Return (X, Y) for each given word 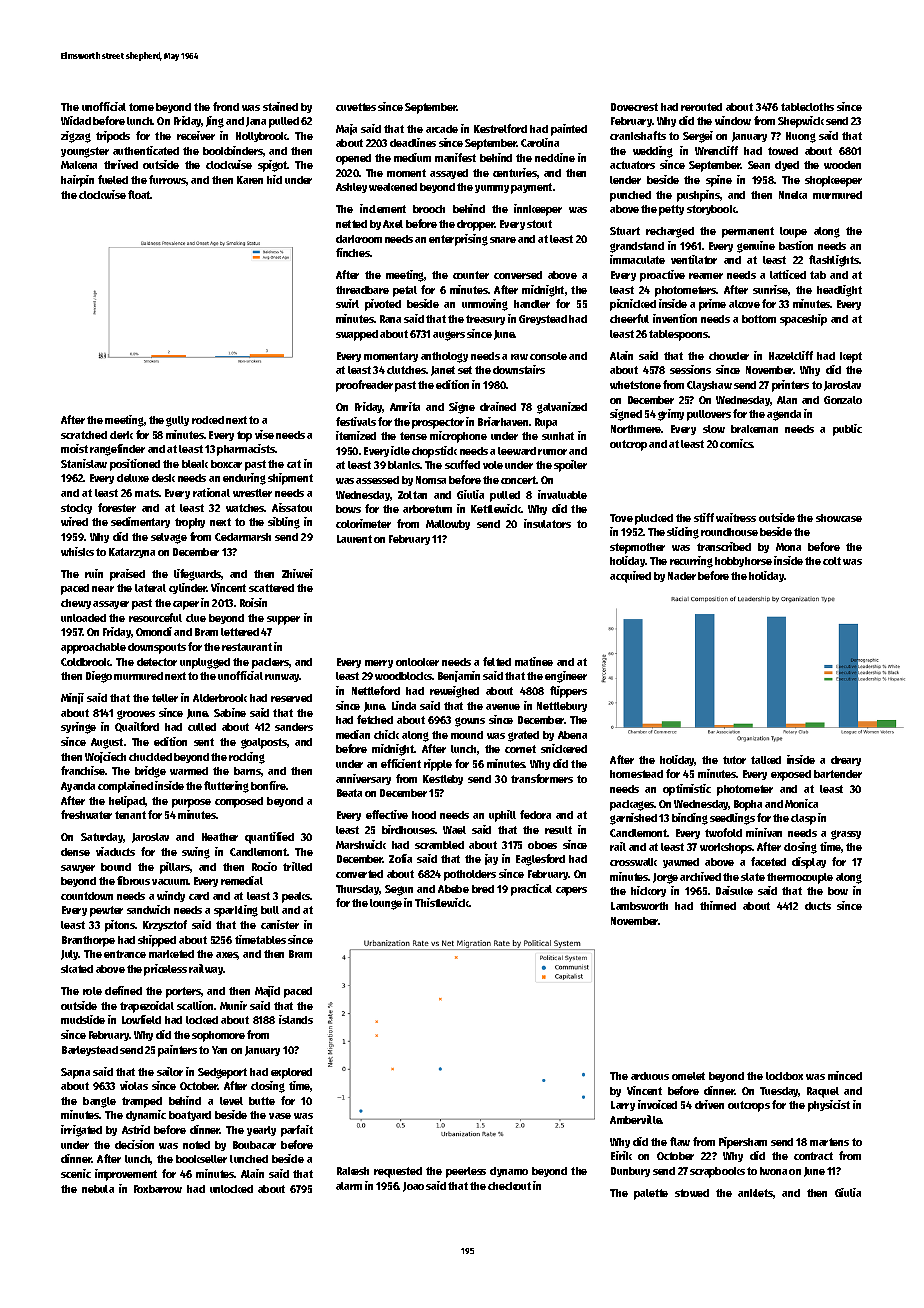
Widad (76, 120)
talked (766, 760)
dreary (846, 761)
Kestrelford (500, 128)
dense (75, 852)
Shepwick (801, 122)
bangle (99, 1102)
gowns (470, 722)
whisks (77, 551)
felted (497, 661)
